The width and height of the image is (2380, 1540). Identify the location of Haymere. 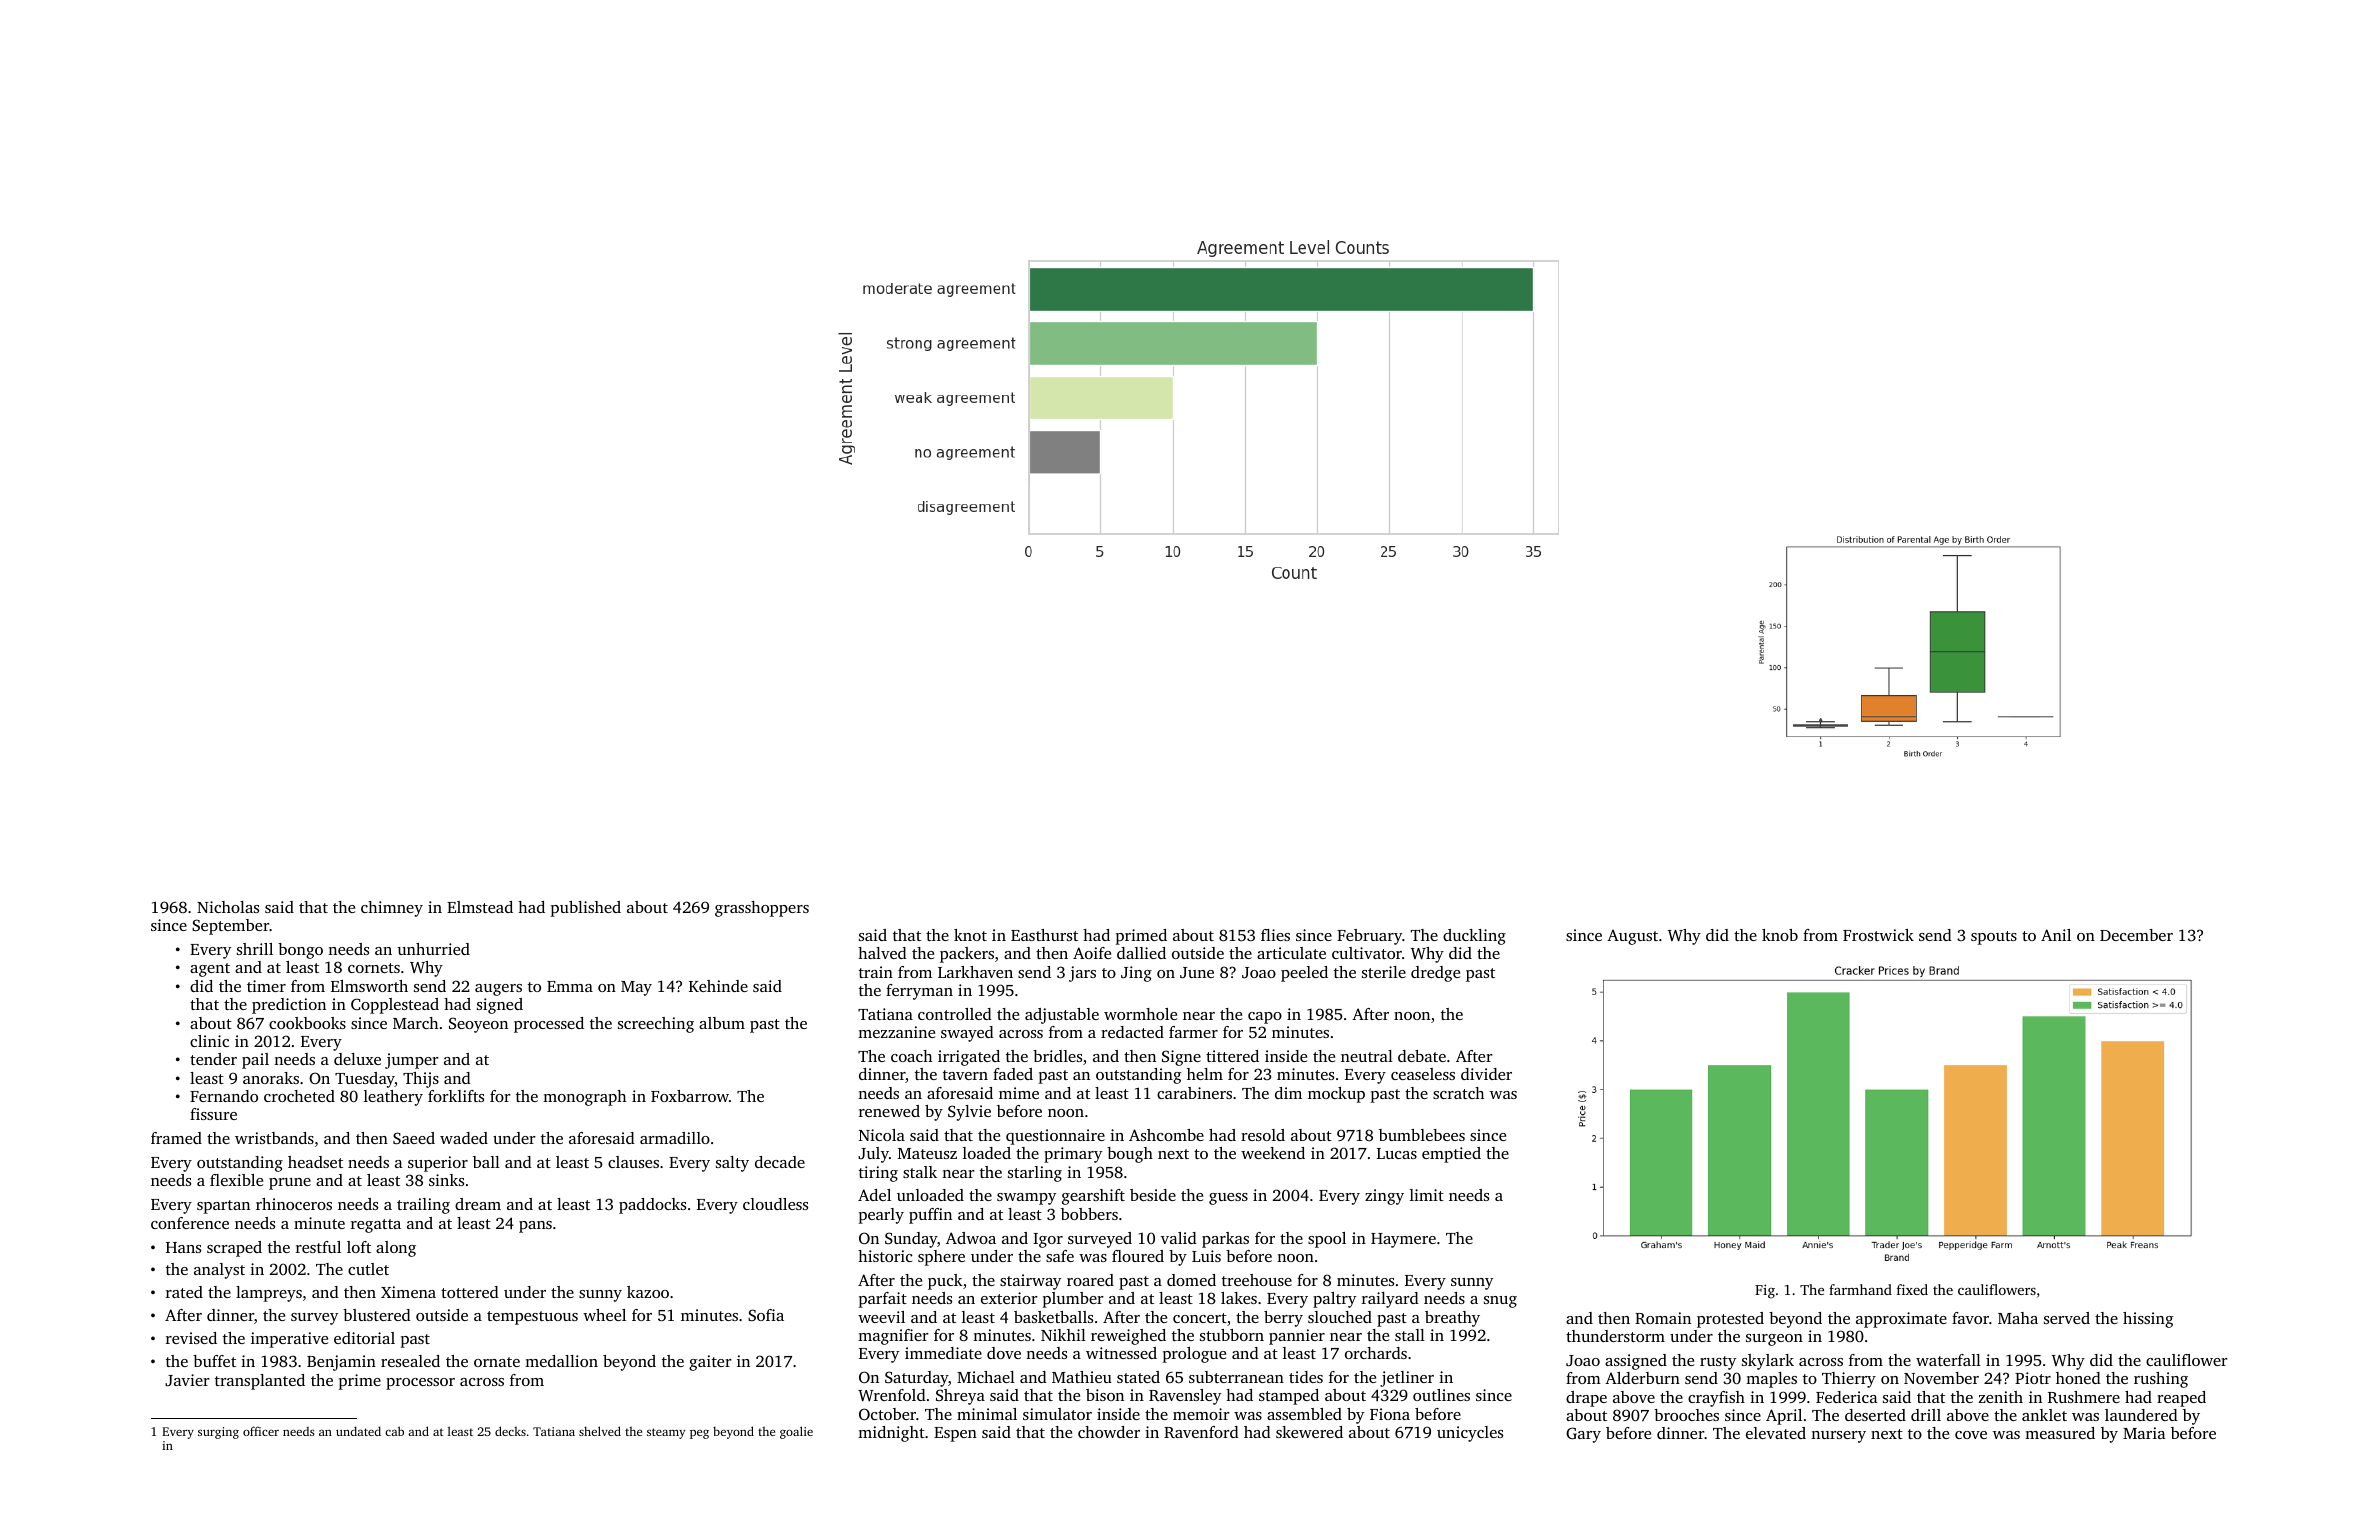
(1403, 1240).
